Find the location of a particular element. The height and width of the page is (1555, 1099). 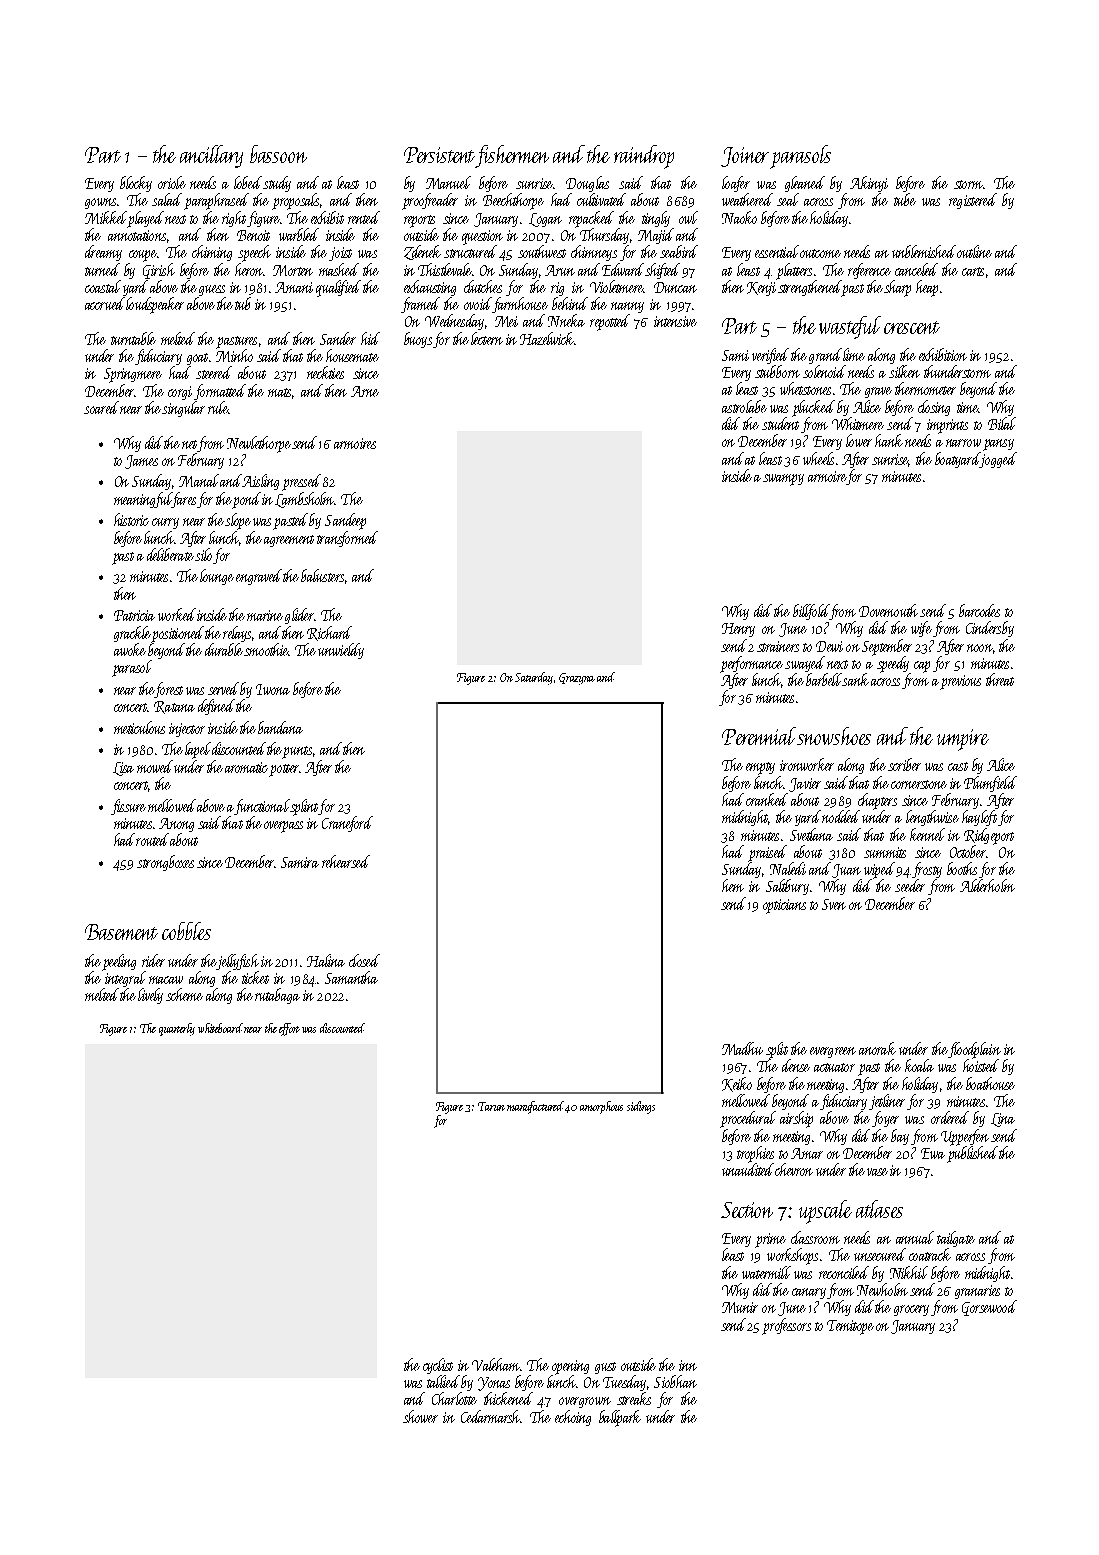

James is located at coordinates (141, 462).
